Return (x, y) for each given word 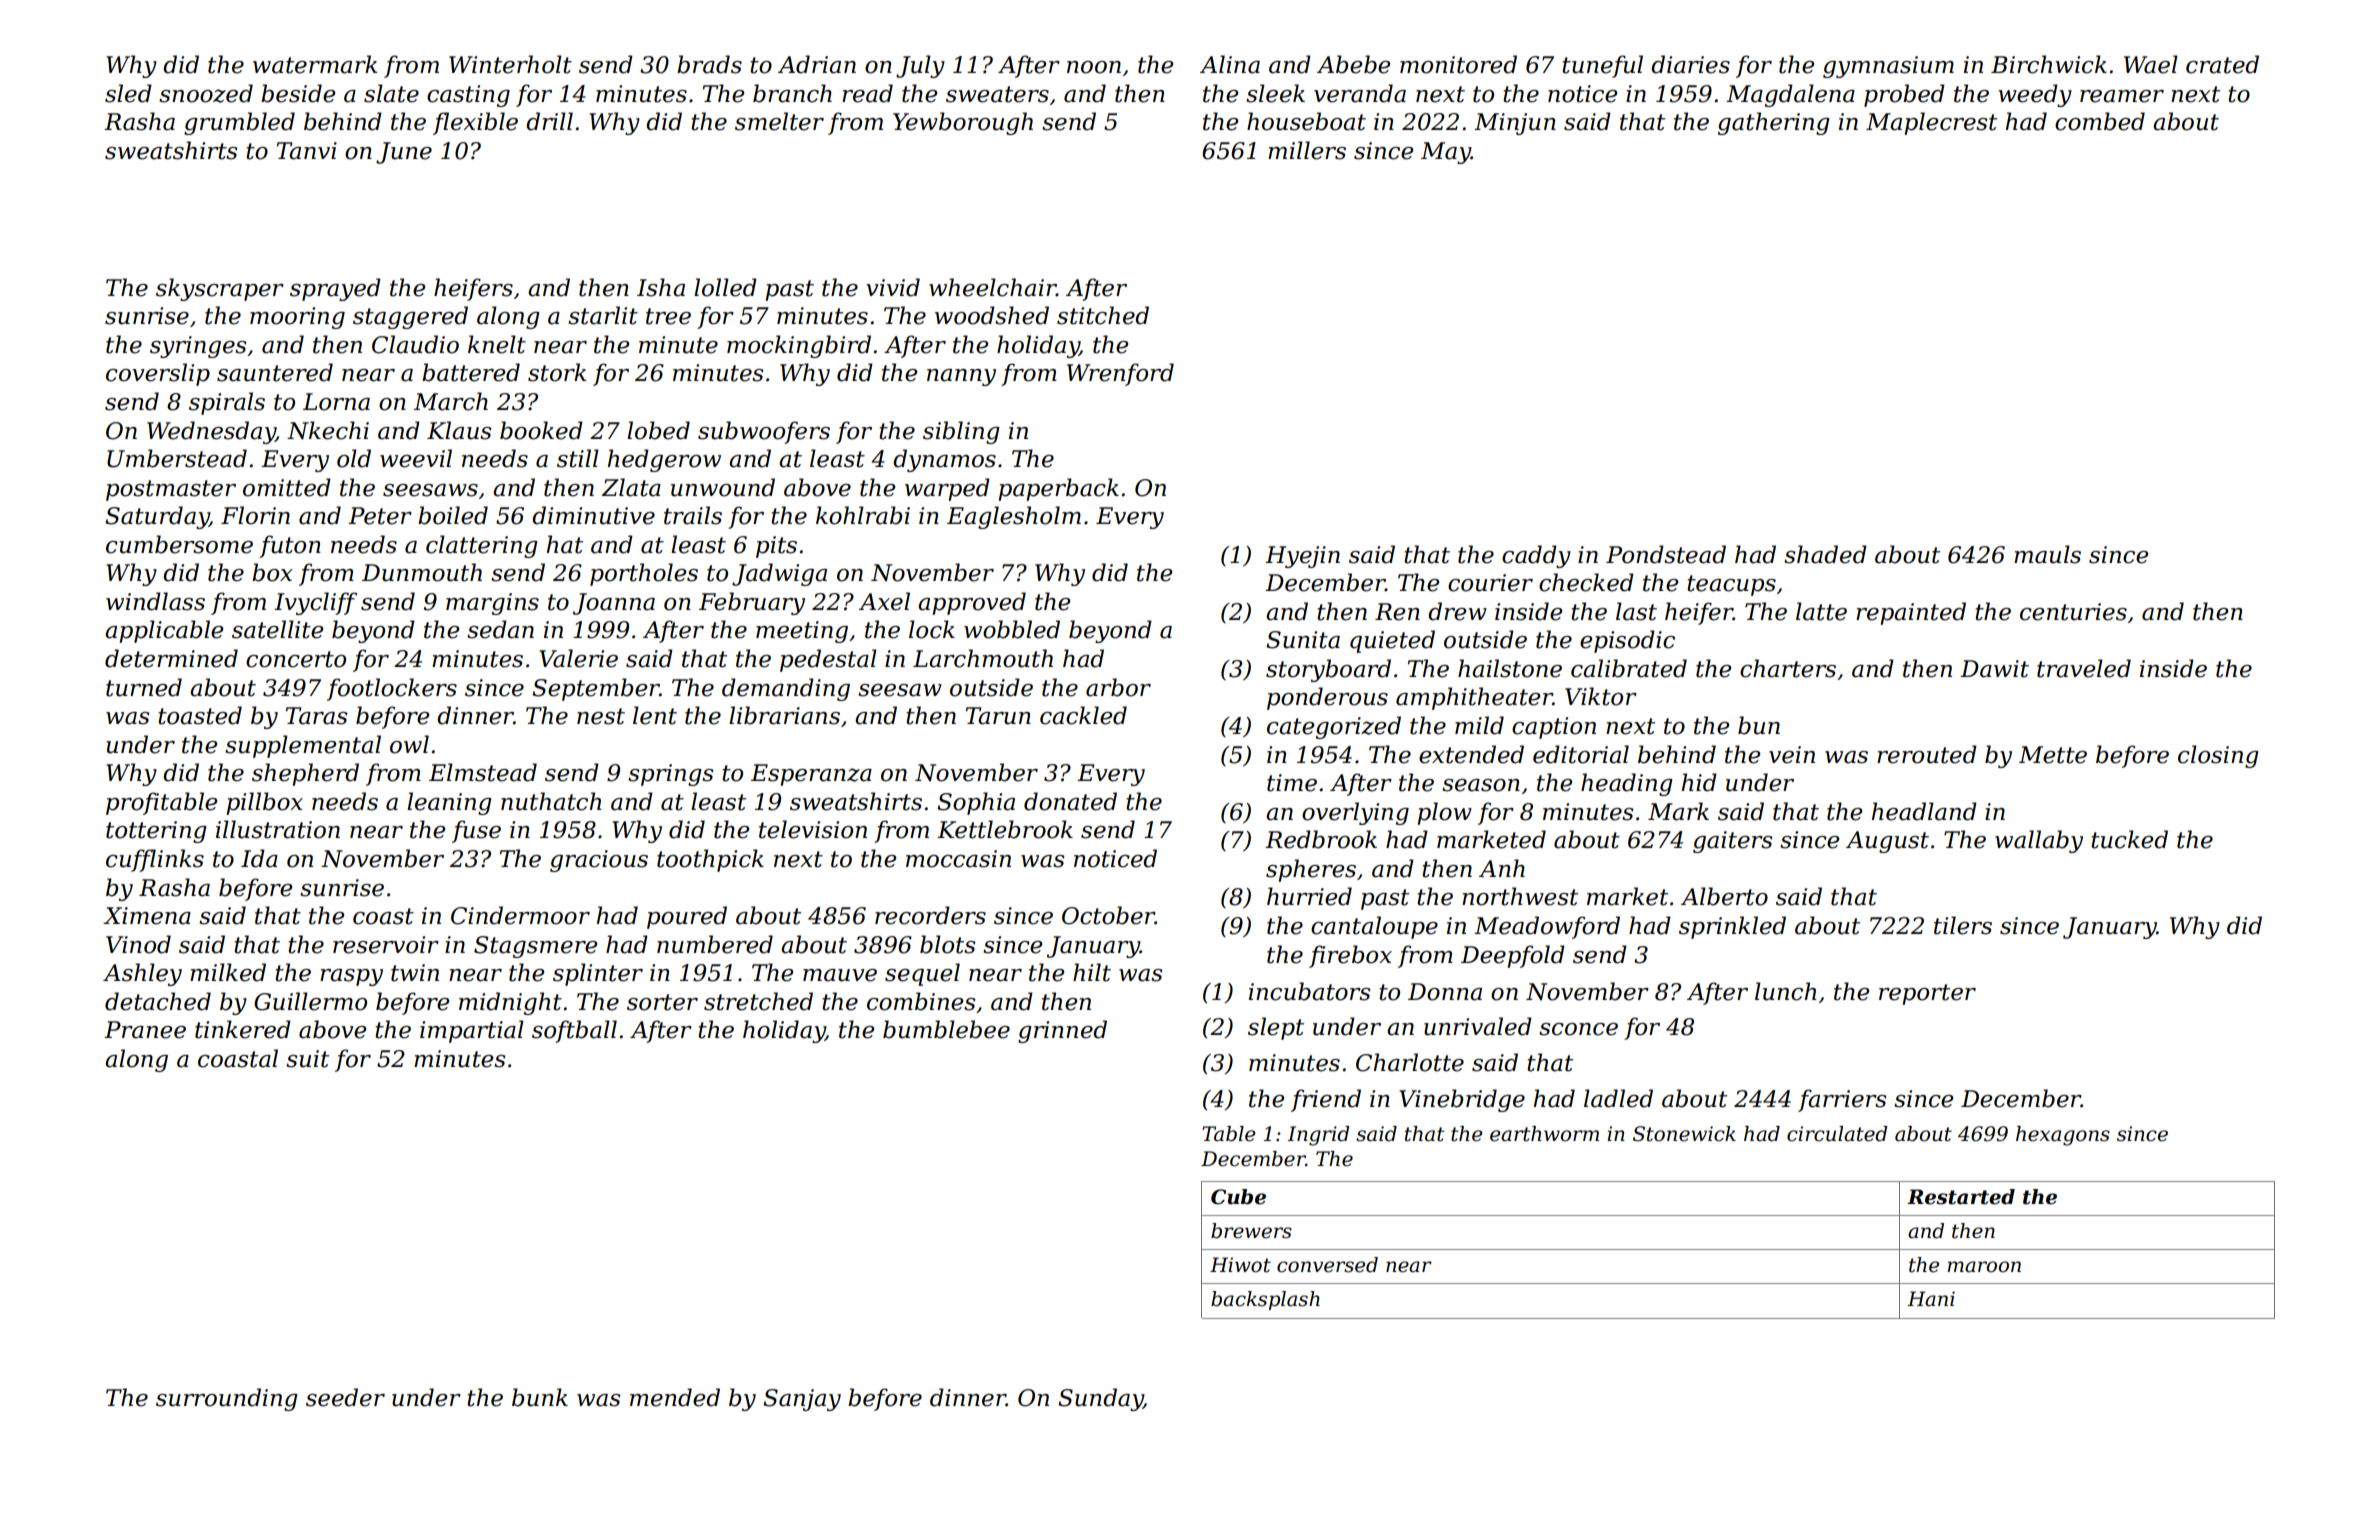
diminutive (593, 515)
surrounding (227, 1399)
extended (1471, 754)
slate (391, 93)
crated (2222, 64)
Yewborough (963, 123)
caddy (1536, 556)
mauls (2047, 554)
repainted (1911, 613)
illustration (278, 829)
